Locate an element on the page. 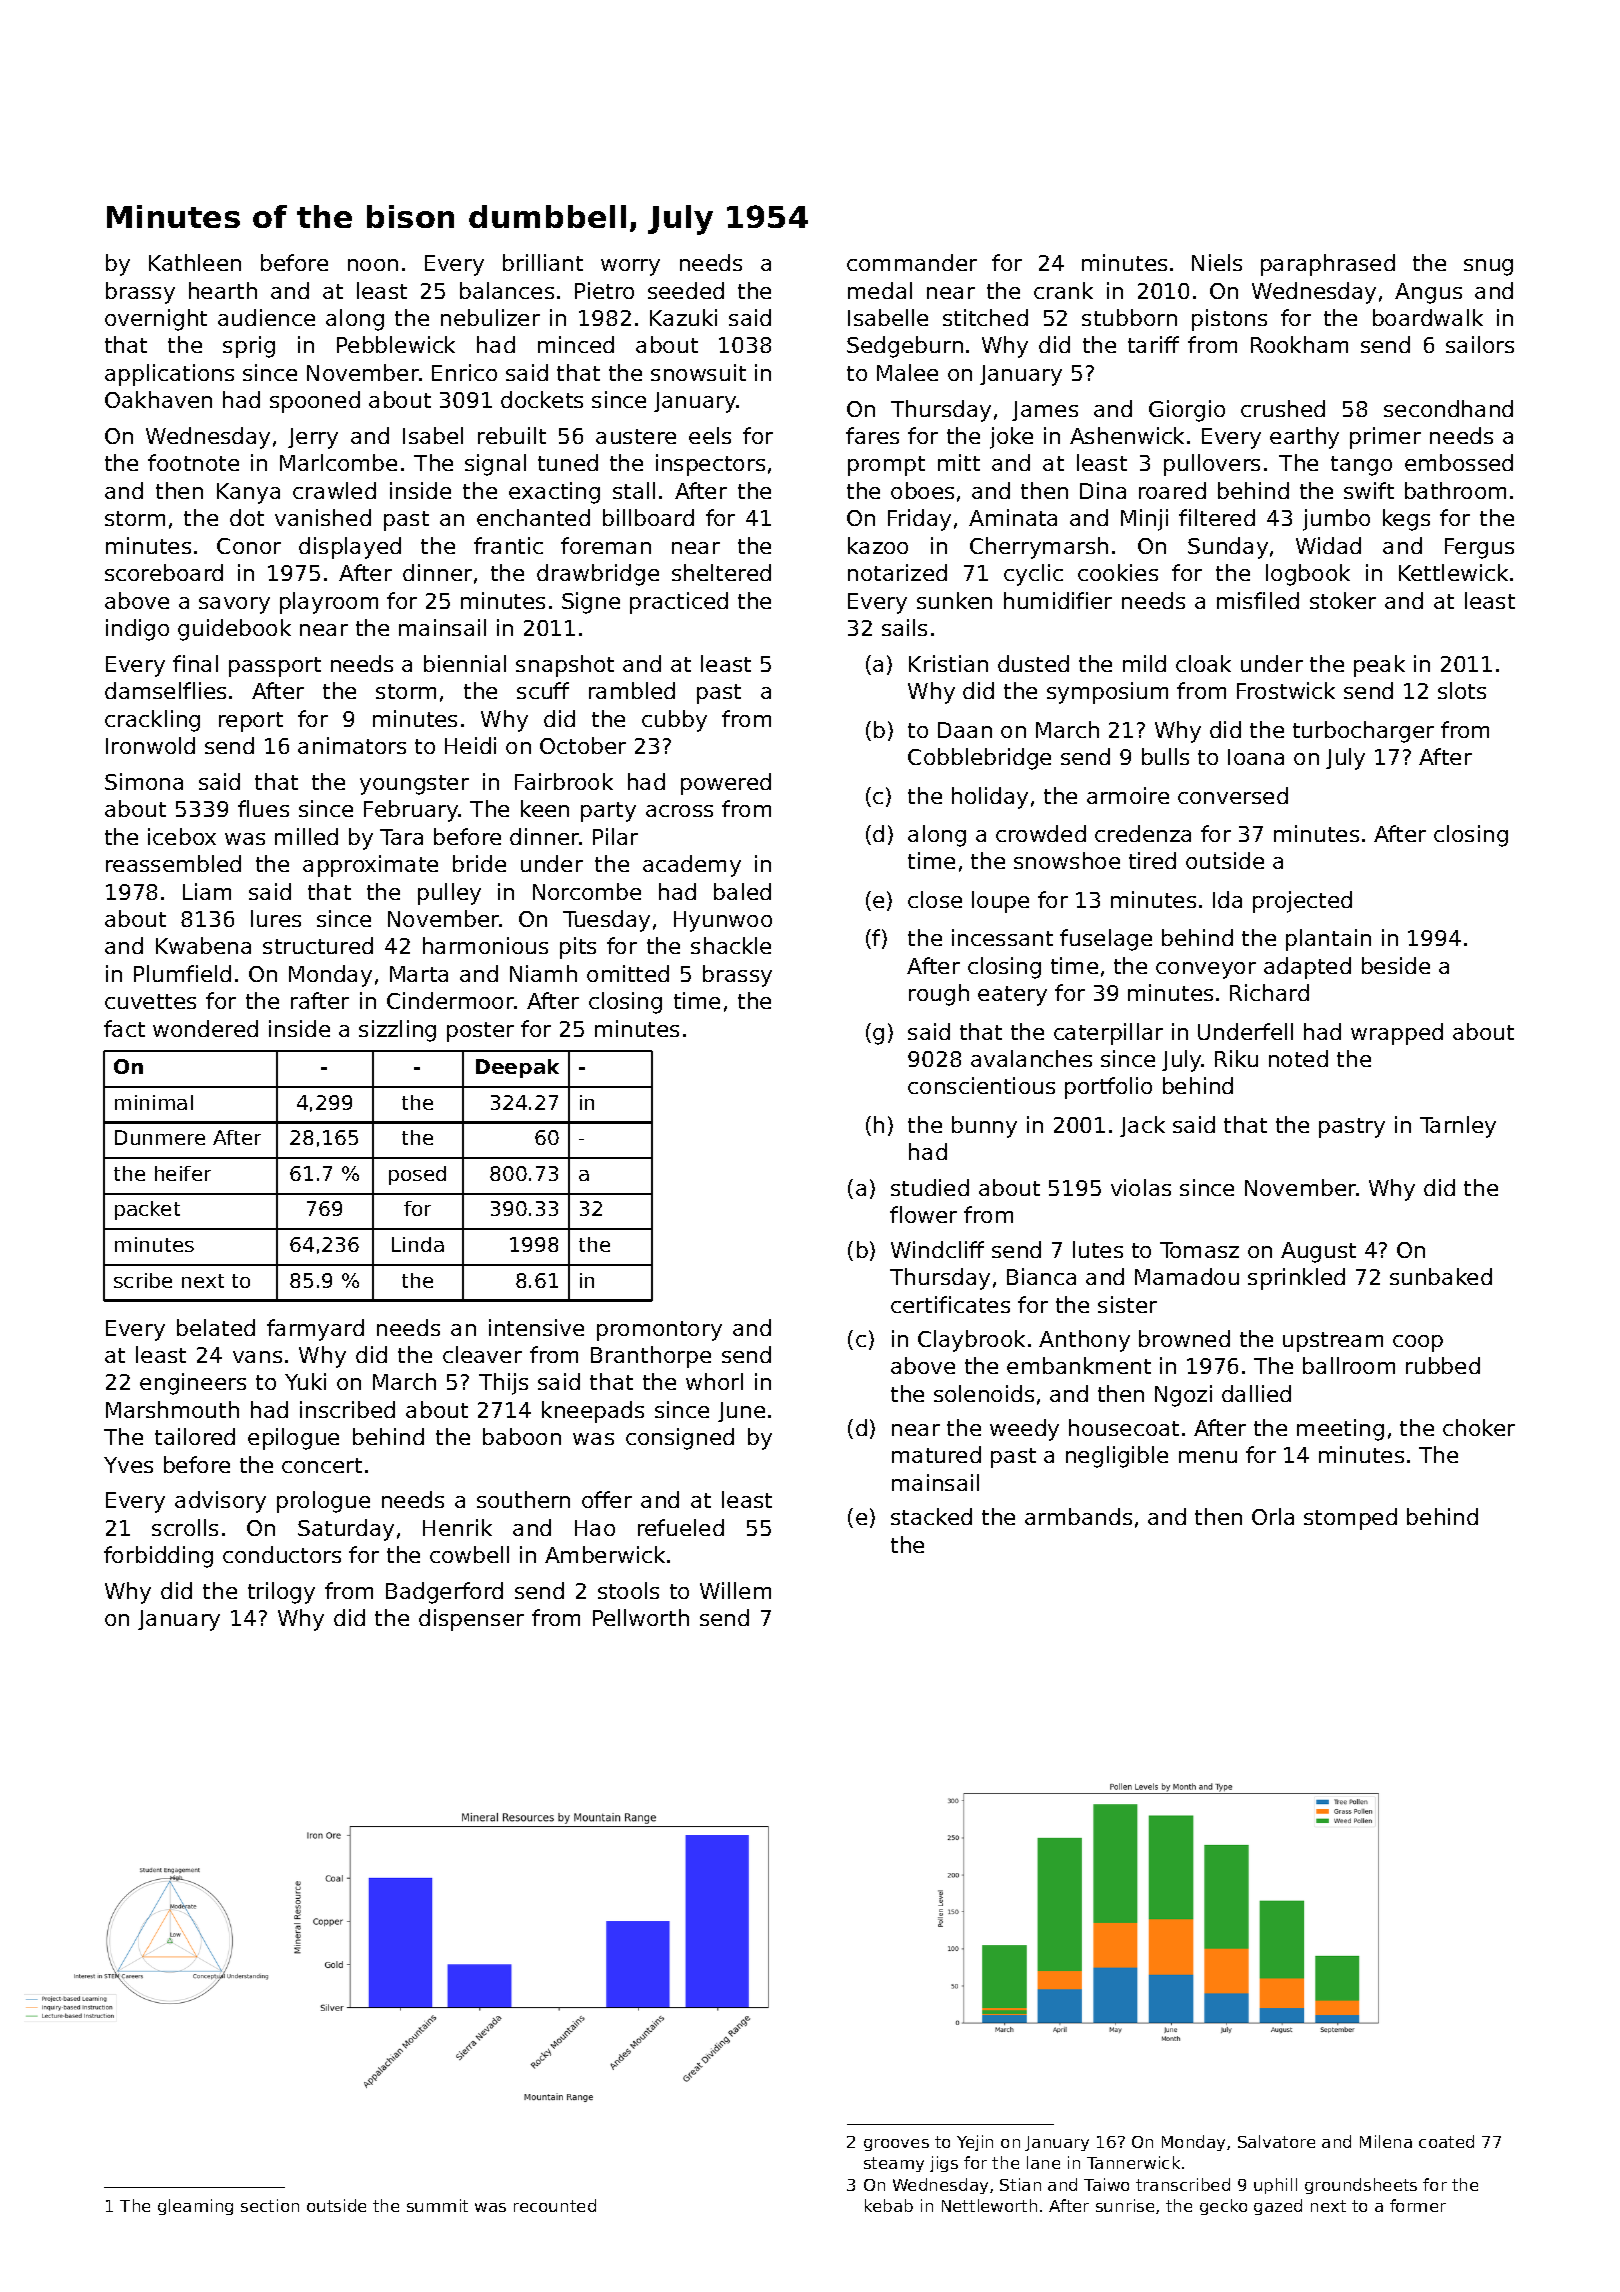 The width and height of the document is (1620, 2292). promontory is located at coordinates (659, 1331).
